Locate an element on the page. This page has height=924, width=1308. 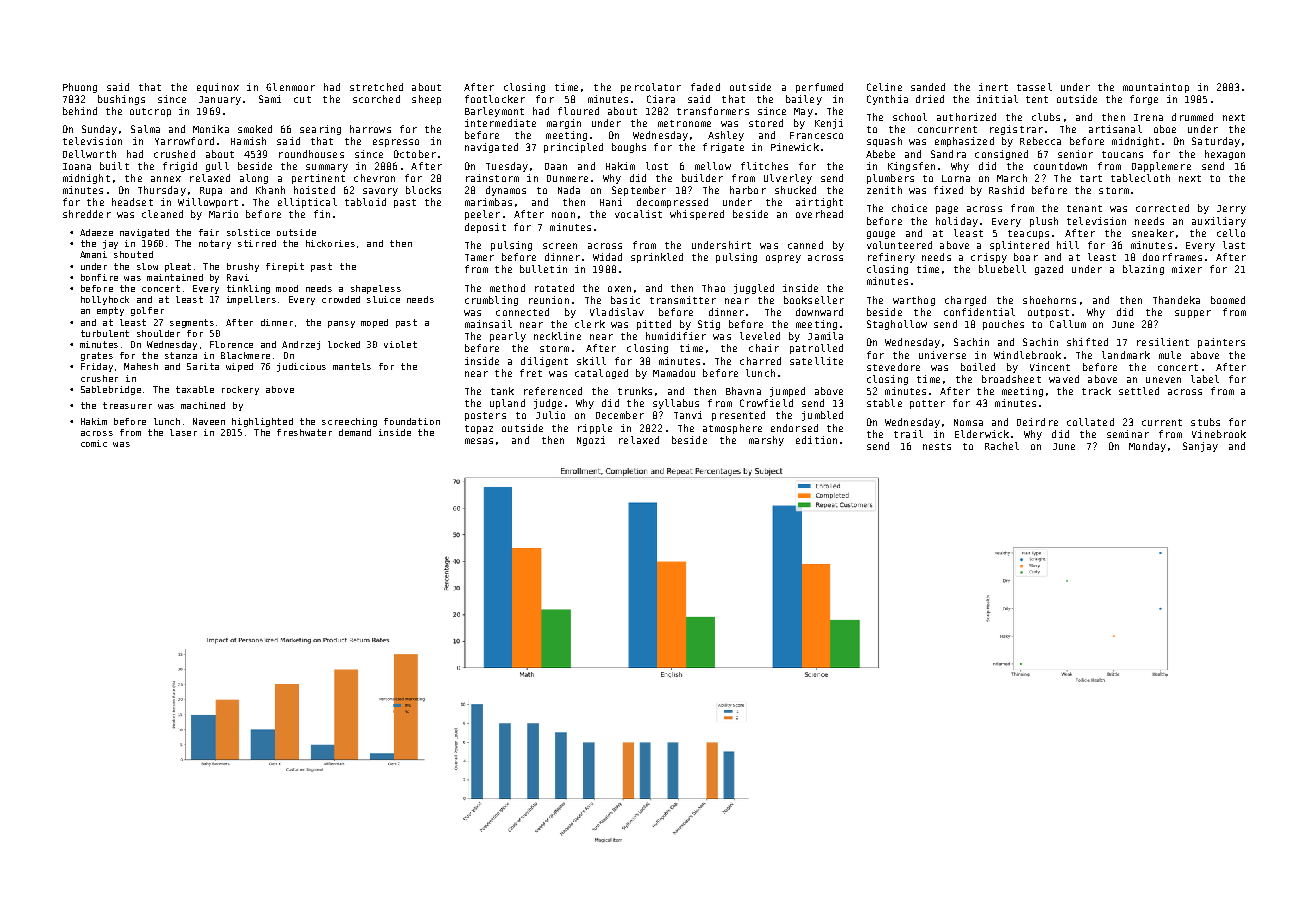
Phuong is located at coordinates (80, 88).
